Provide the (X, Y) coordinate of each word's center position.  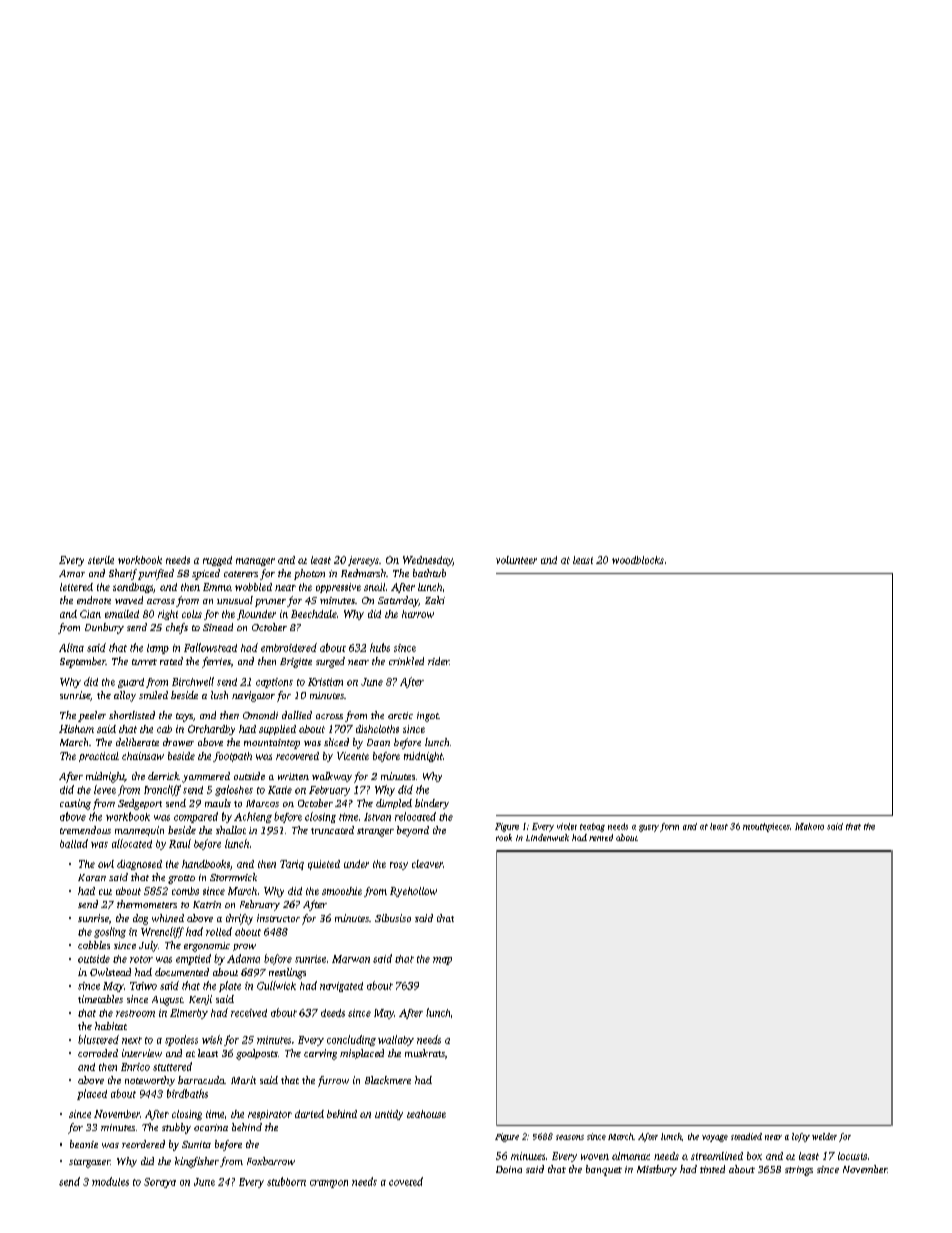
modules (110, 1181)
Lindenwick (547, 837)
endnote (94, 600)
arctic (400, 715)
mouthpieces (766, 827)
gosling (110, 932)
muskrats (425, 1053)
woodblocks (638, 560)
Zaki (435, 600)
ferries (216, 662)
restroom (135, 1013)
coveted (406, 1181)
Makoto (809, 826)
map (442, 961)
